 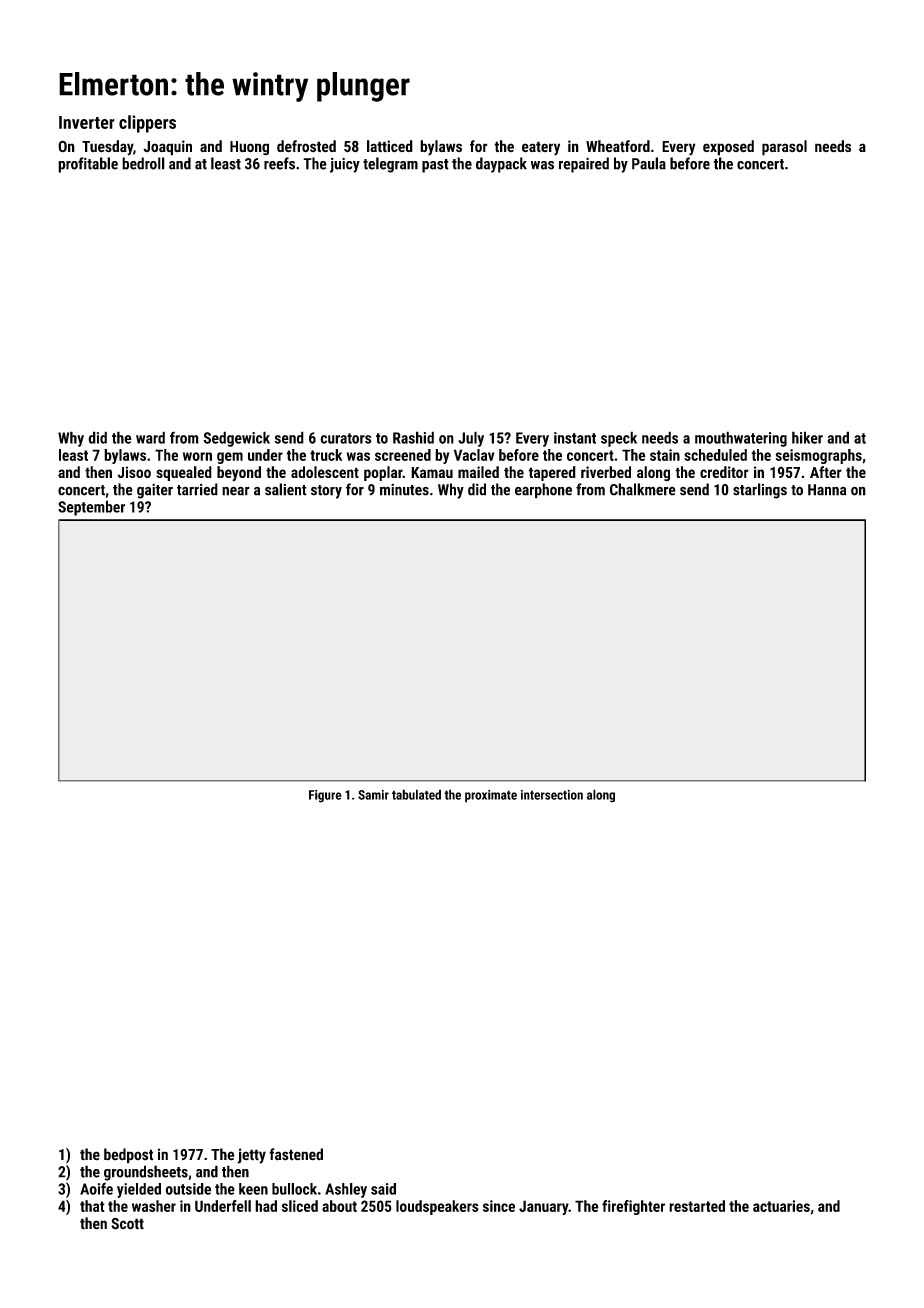 What do you see at coordinates (266, 1206) in the image?
I see `had` at bounding box center [266, 1206].
